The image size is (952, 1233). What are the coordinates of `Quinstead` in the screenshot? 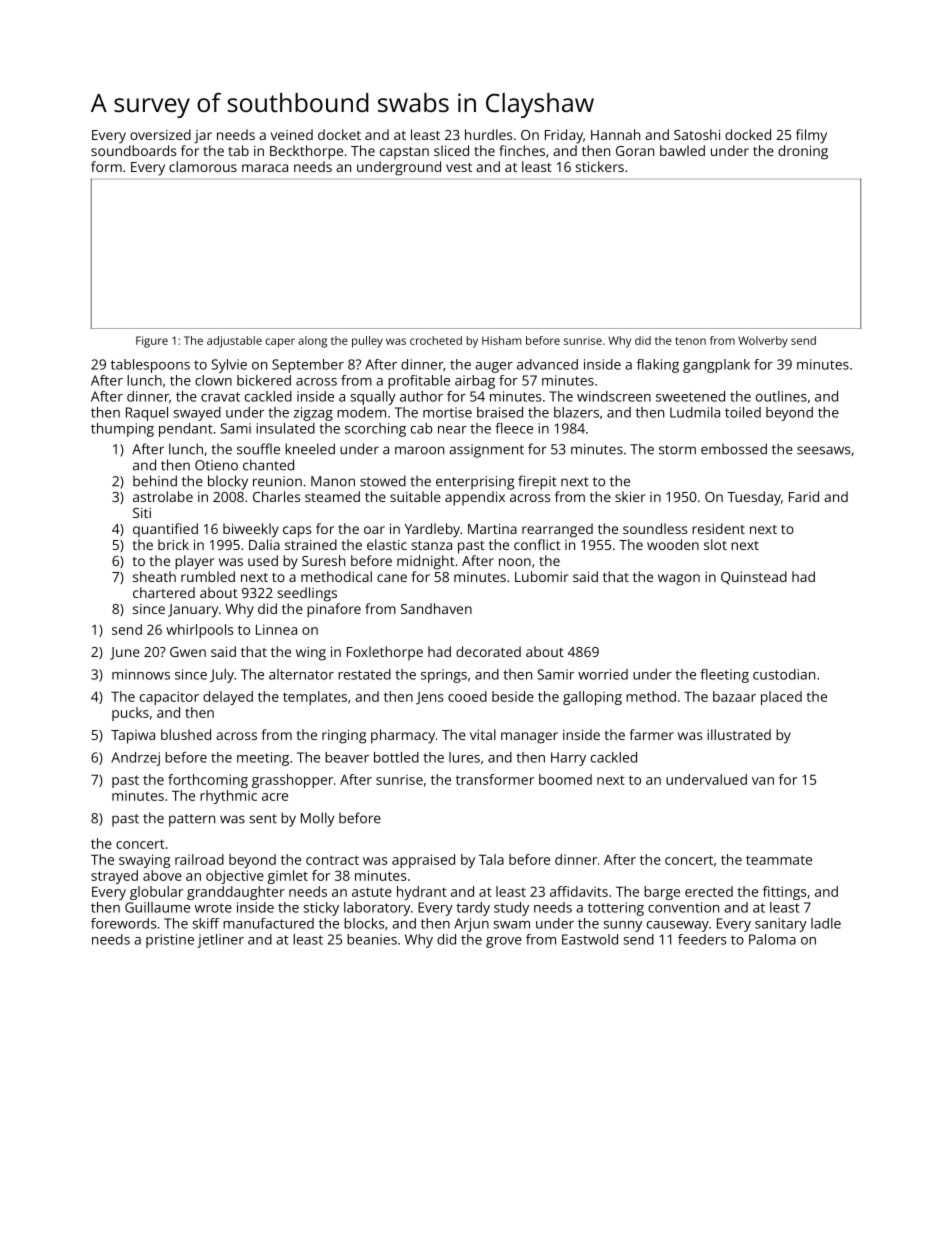 It's located at (754, 578).
